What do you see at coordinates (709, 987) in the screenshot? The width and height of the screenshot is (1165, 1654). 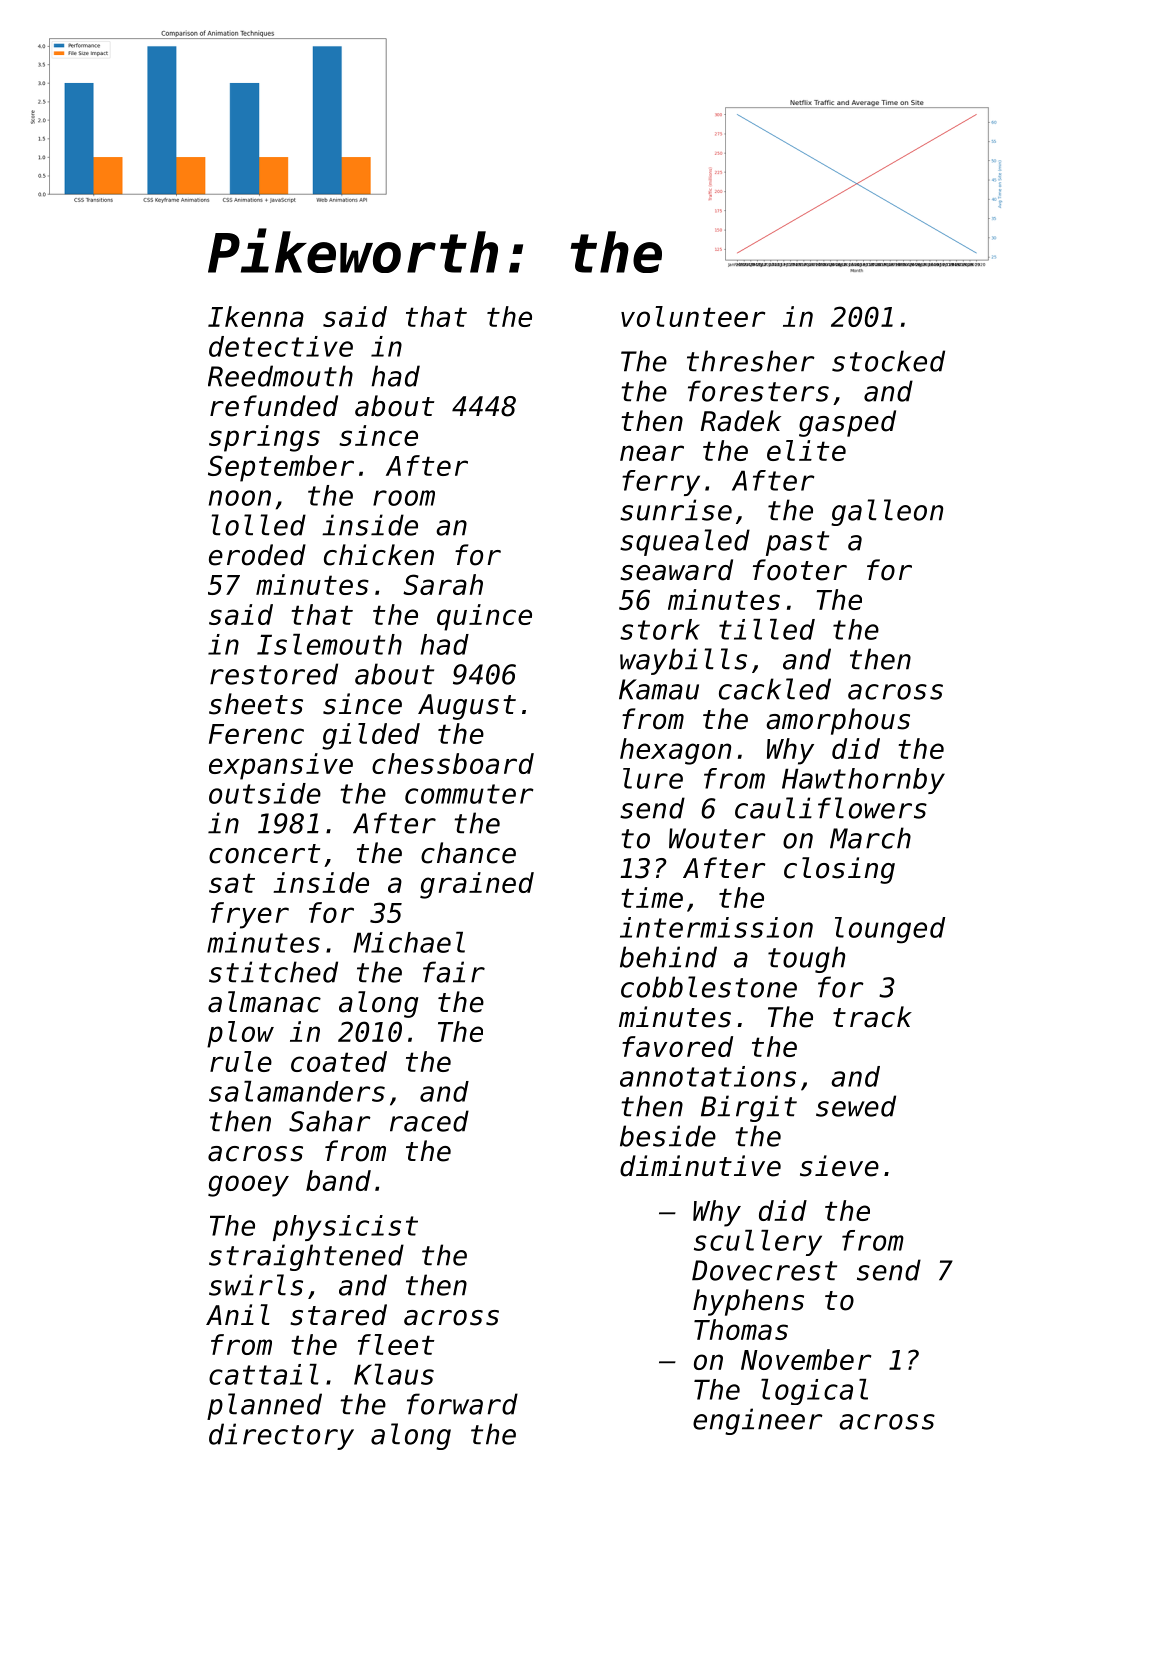 I see `cobblestone` at bounding box center [709, 987].
